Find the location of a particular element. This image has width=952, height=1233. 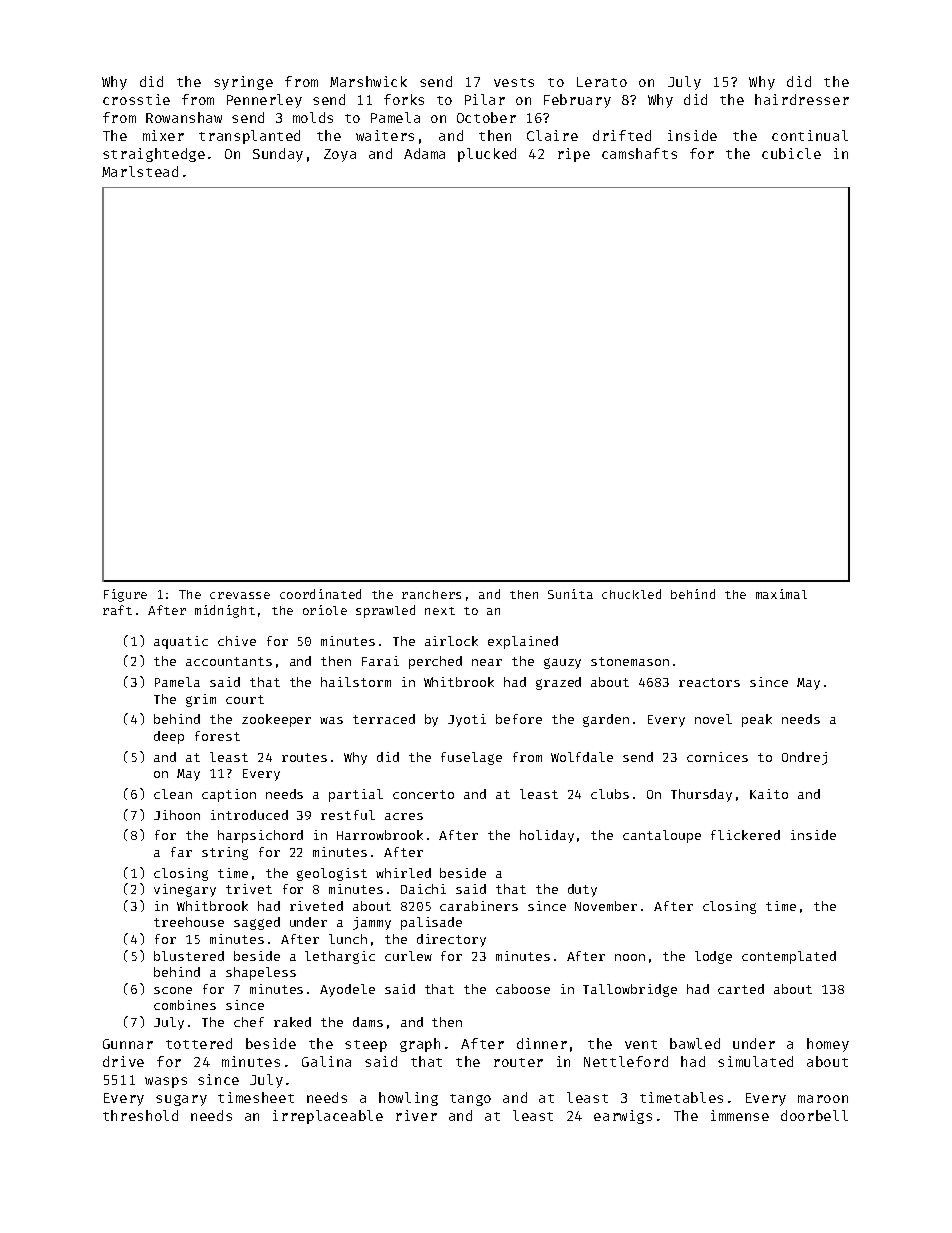

irreplaceable is located at coordinates (328, 1117).
